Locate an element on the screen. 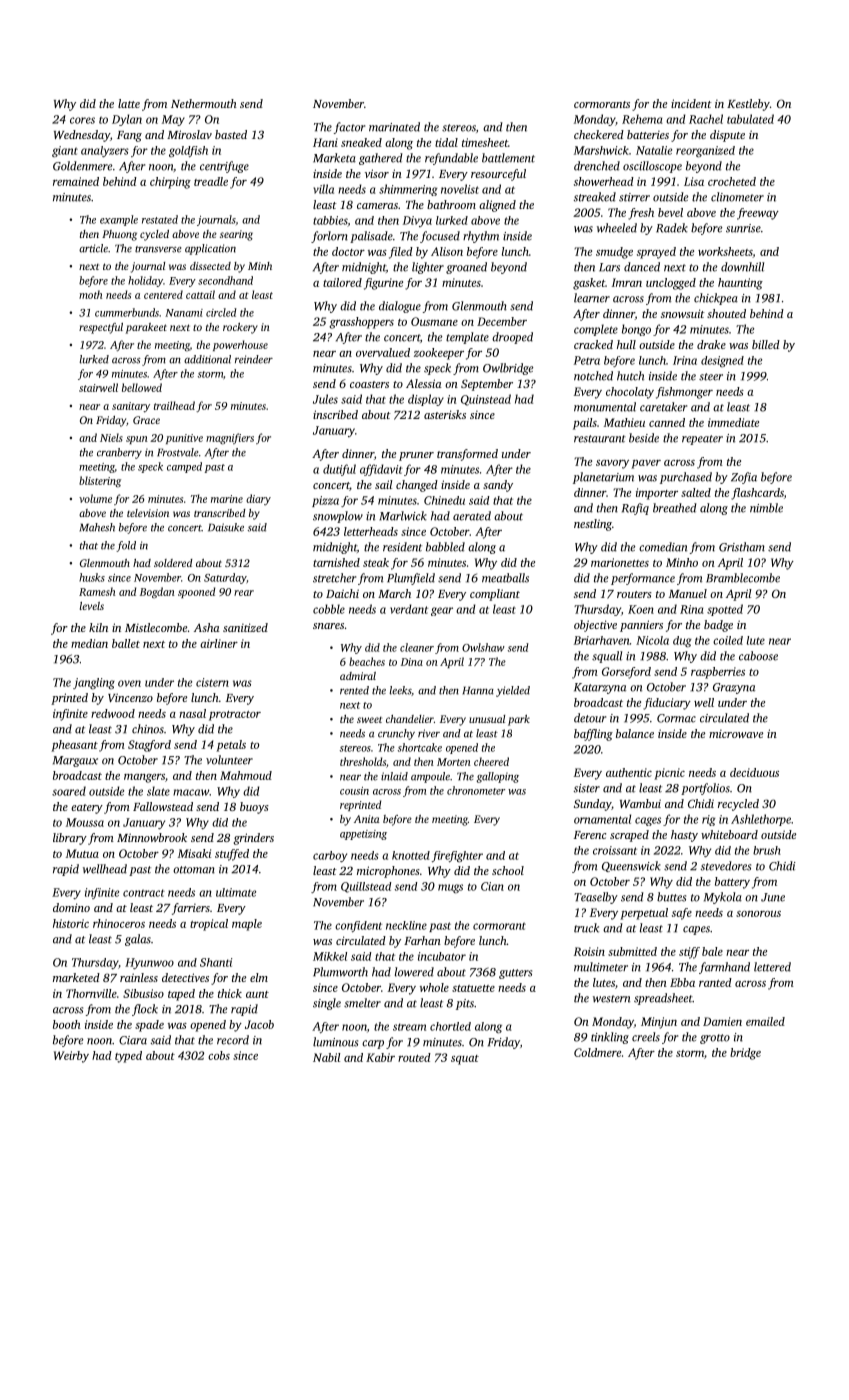 The image size is (849, 1400). Kestleby is located at coordinates (748, 105).
